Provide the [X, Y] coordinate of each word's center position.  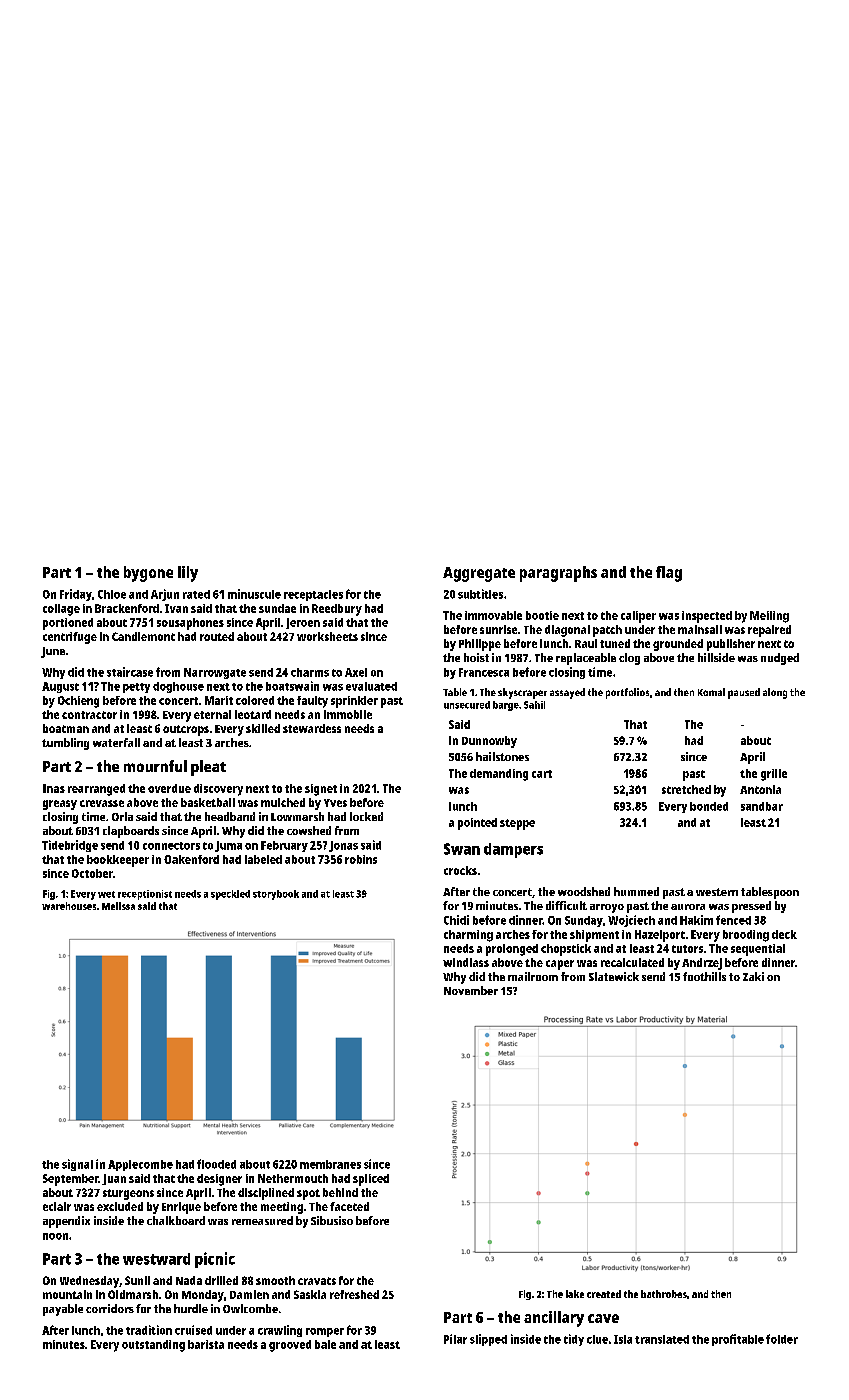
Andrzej [702, 964]
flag [669, 574]
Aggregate [479, 574]
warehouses [69, 906]
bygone [148, 574]
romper [325, 1332]
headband [230, 816]
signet [321, 790]
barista [206, 1344]
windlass [466, 962]
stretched [686, 789]
